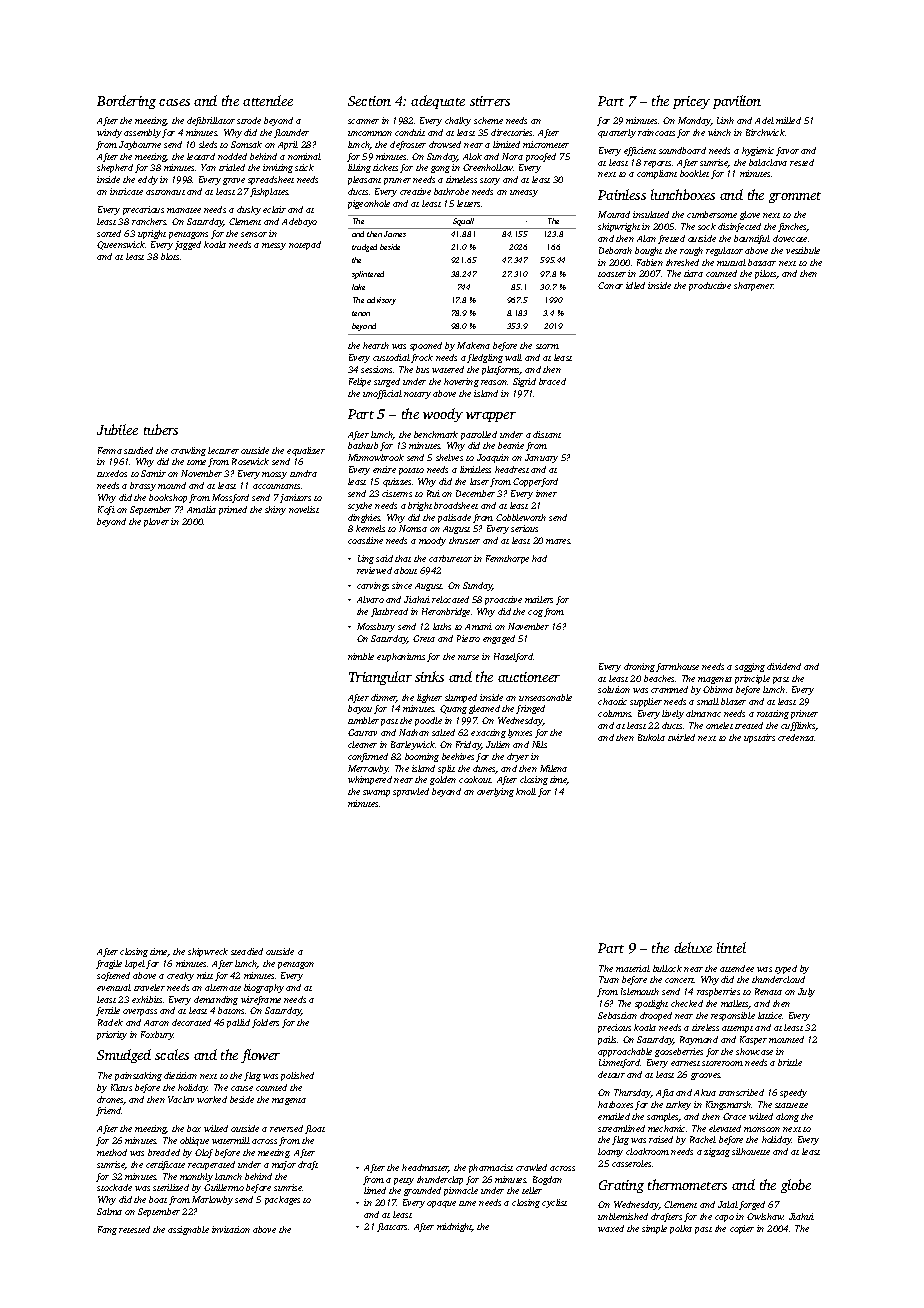 The image size is (924, 1308). What do you see at coordinates (617, 133) in the screenshot?
I see `quarterly` at bounding box center [617, 133].
